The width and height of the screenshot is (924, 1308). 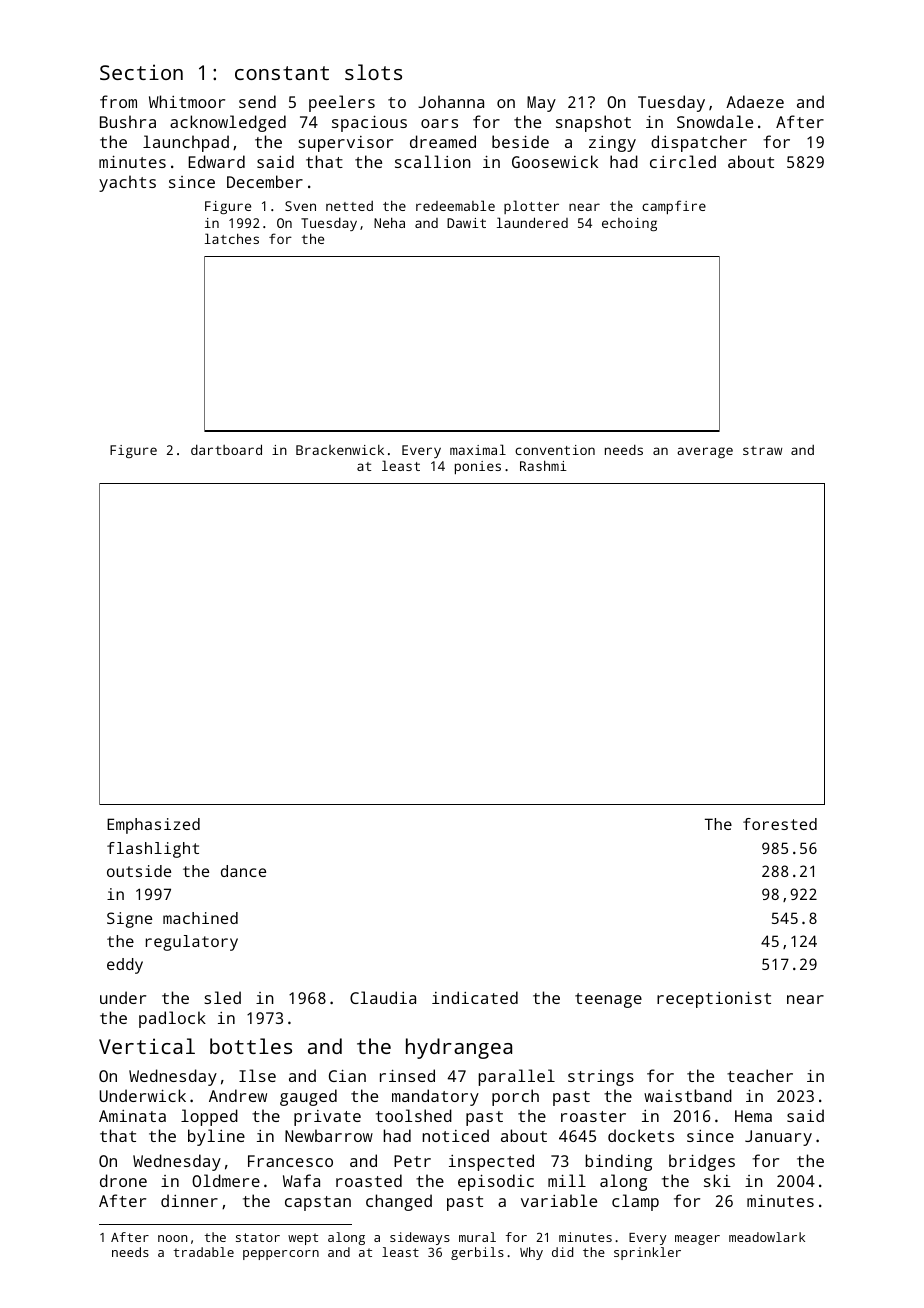 What do you see at coordinates (674, 207) in the screenshot?
I see `campfire` at bounding box center [674, 207].
